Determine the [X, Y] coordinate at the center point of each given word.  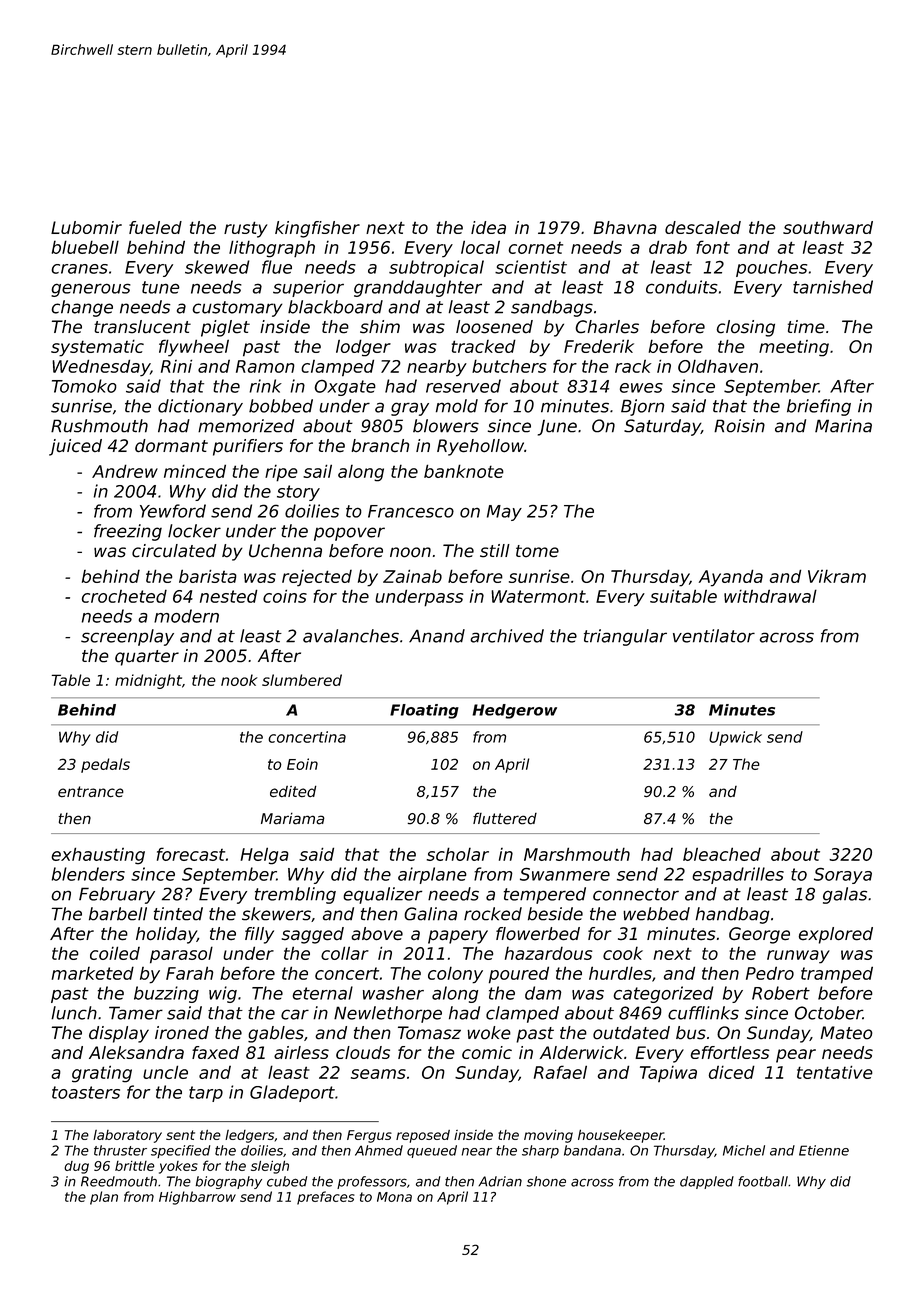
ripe [281, 473]
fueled [155, 227]
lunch [74, 1013]
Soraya [843, 876]
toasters [86, 1092]
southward [828, 227]
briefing [819, 407]
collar [345, 953]
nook [239, 680]
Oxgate [345, 388]
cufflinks [703, 1013]
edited [293, 791]
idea [488, 227]
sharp [540, 1152]
